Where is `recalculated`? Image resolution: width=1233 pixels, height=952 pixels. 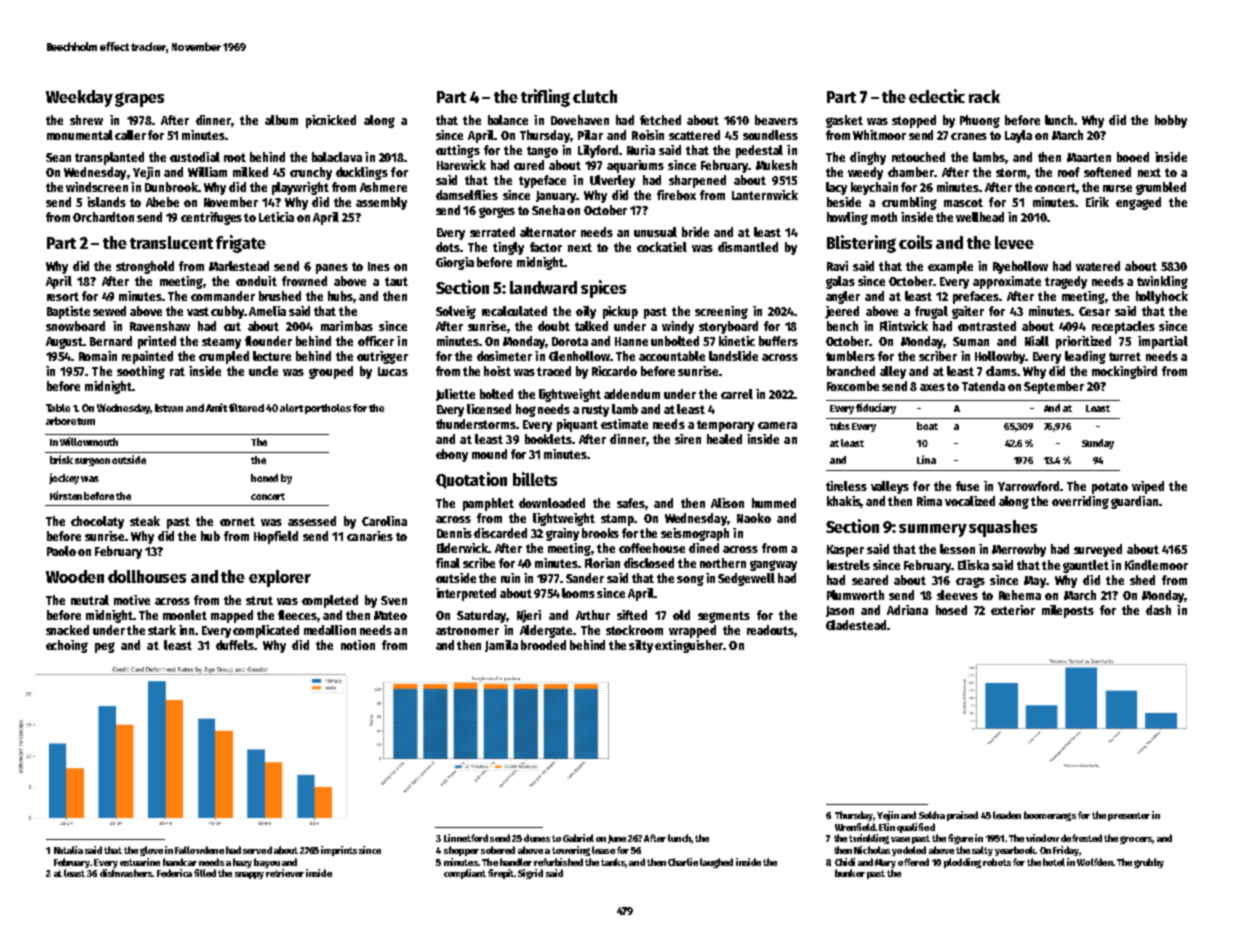 recalculated is located at coordinates (514, 311).
